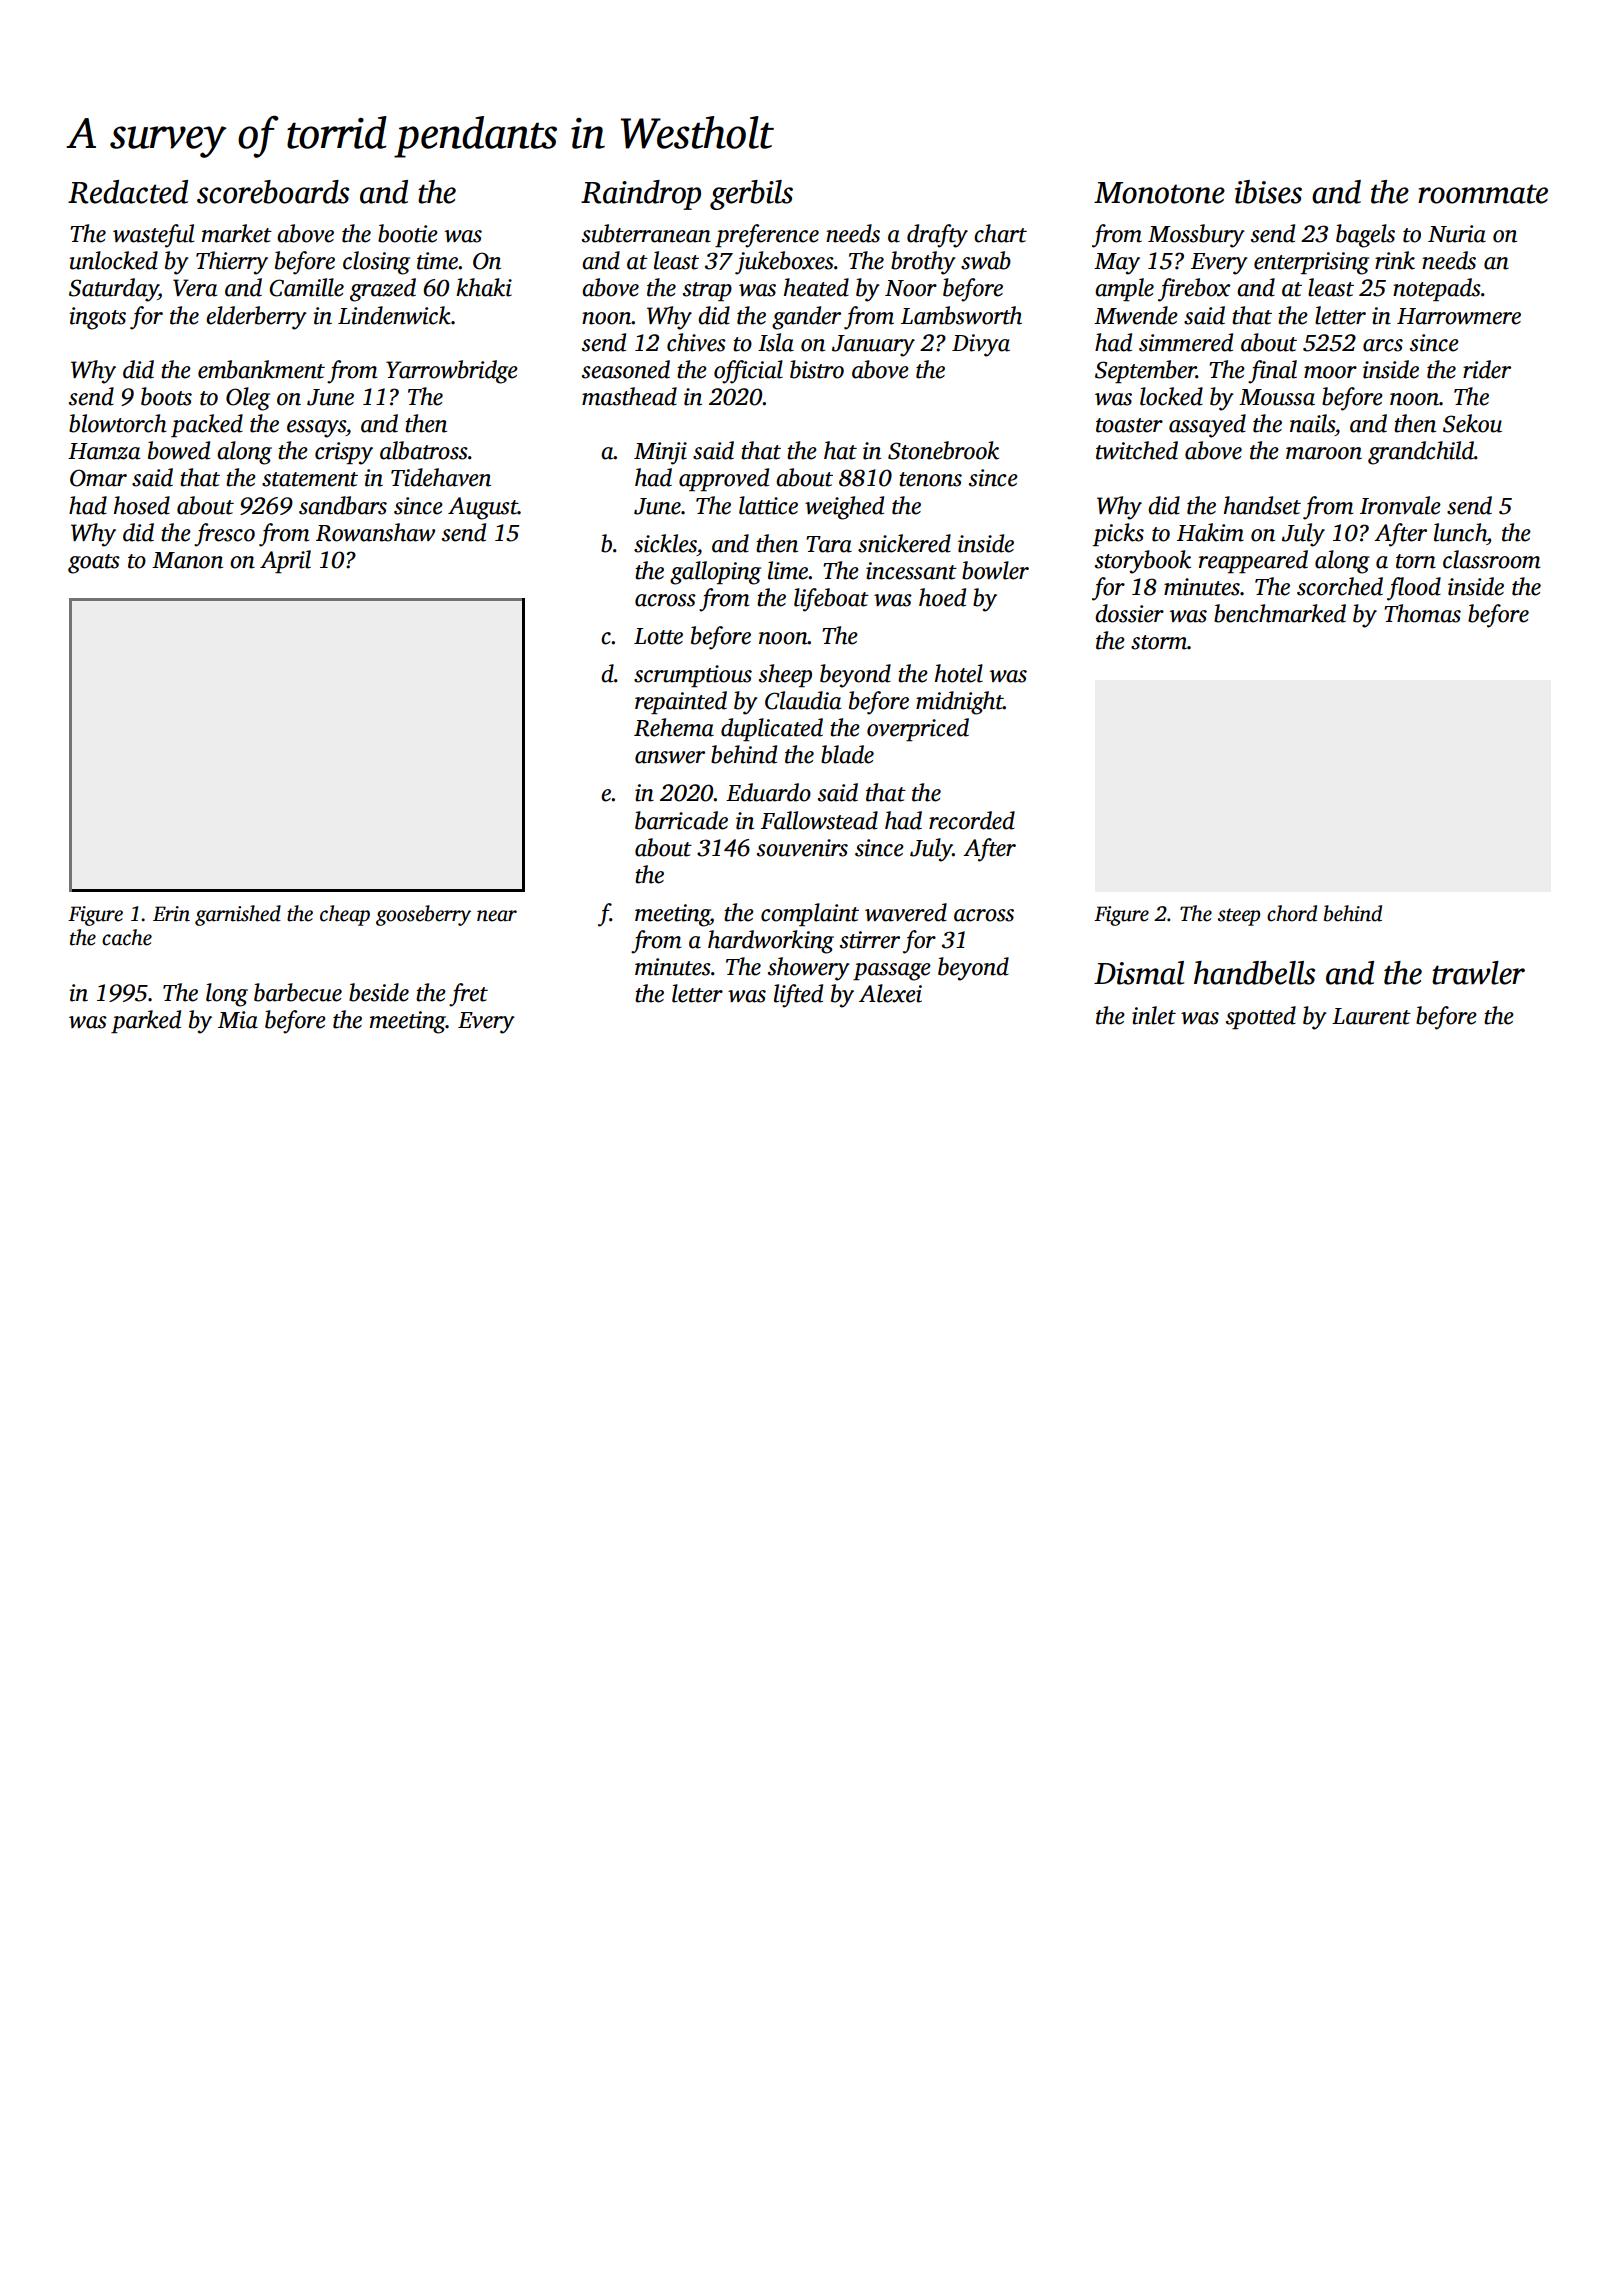 This screenshot has height=2292, width=1620. What do you see at coordinates (128, 192) in the screenshot?
I see `Redacted` at bounding box center [128, 192].
